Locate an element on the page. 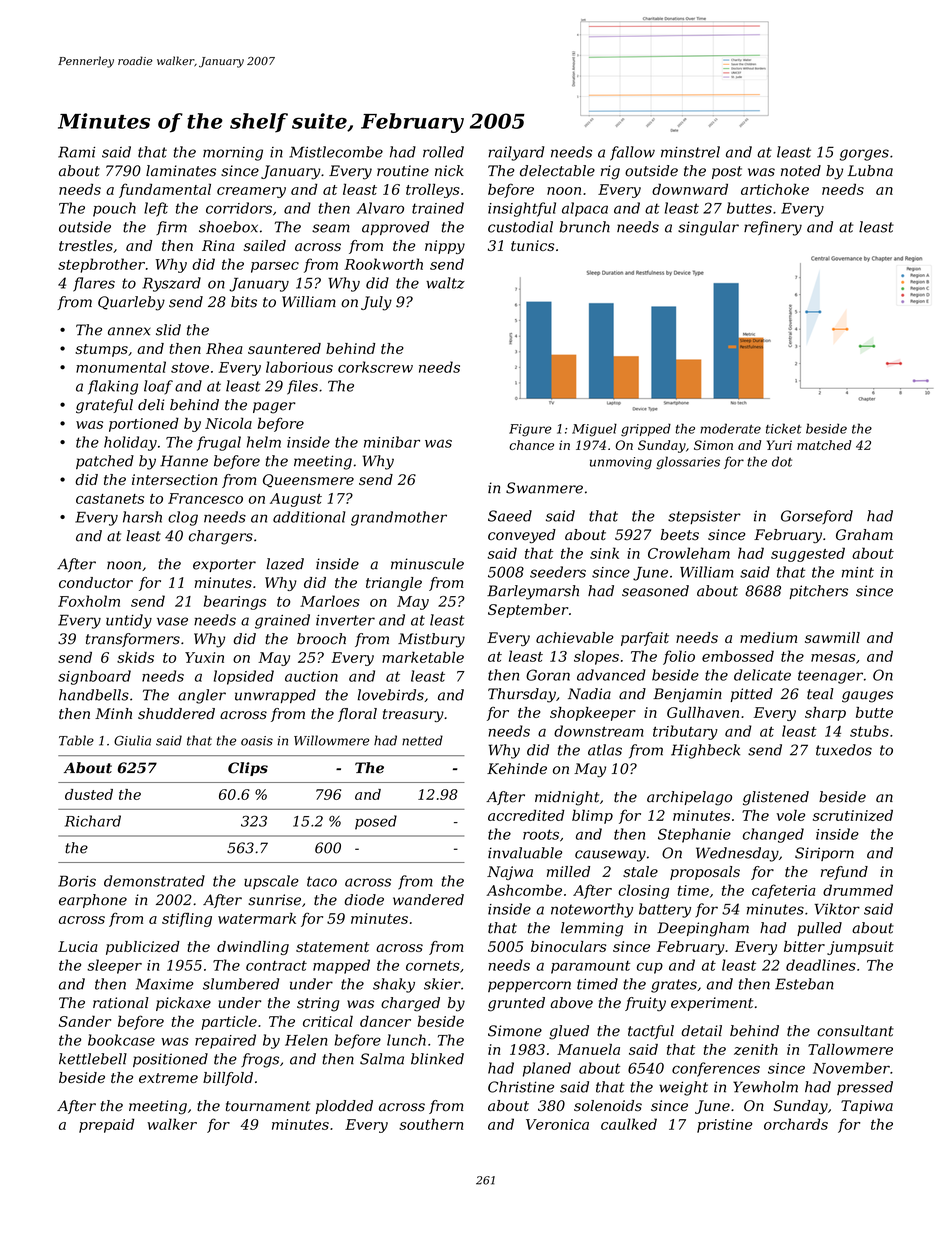 The width and height of the page is (952, 1233). blimp is located at coordinates (592, 817).
